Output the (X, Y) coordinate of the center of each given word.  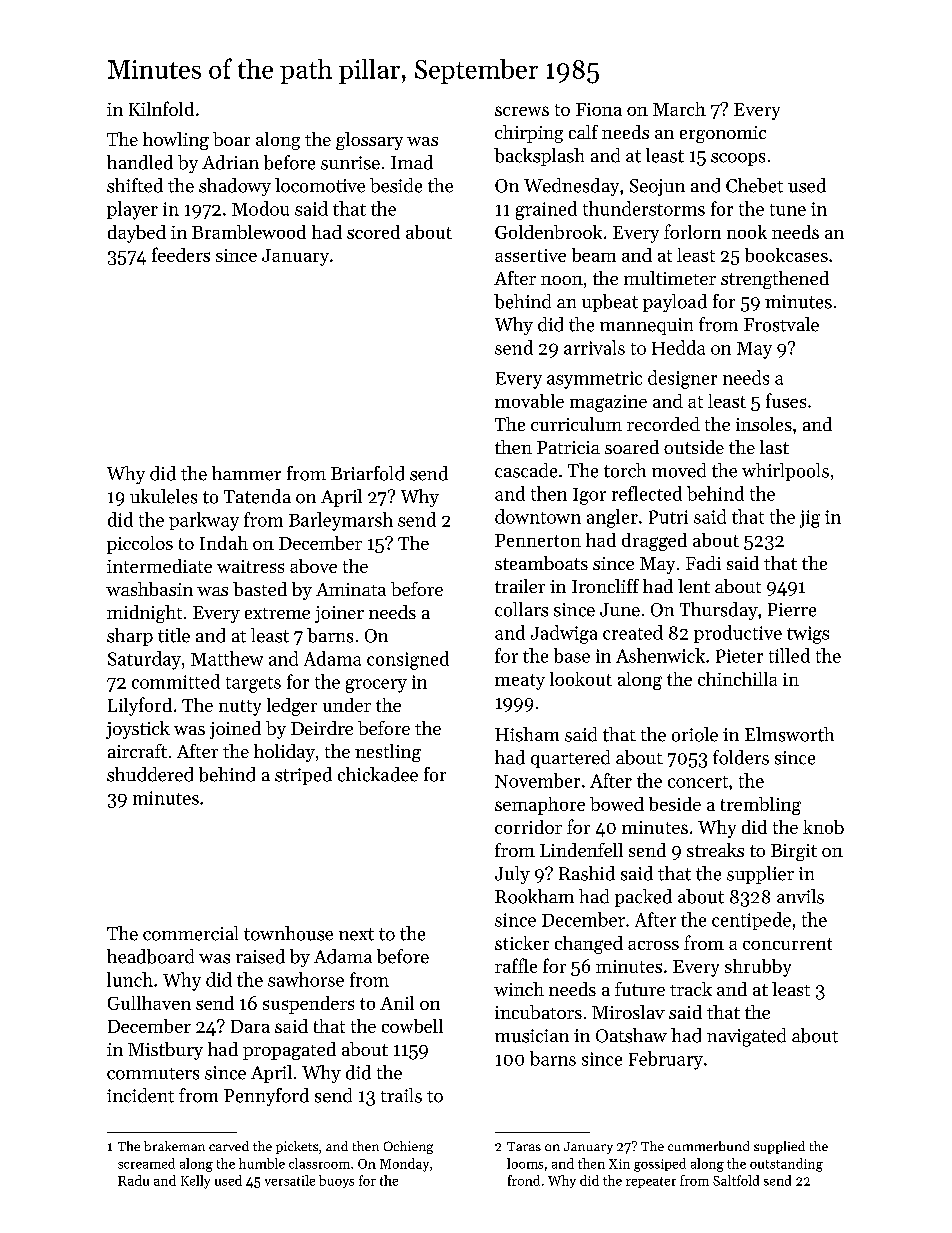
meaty (520, 682)
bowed (617, 804)
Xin (619, 1164)
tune (788, 210)
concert (698, 782)
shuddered (150, 774)
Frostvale (781, 324)
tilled (789, 655)
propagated (289, 1051)
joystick (138, 730)
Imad (412, 162)
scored (373, 232)
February (666, 1060)
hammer (246, 473)
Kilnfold (161, 108)
